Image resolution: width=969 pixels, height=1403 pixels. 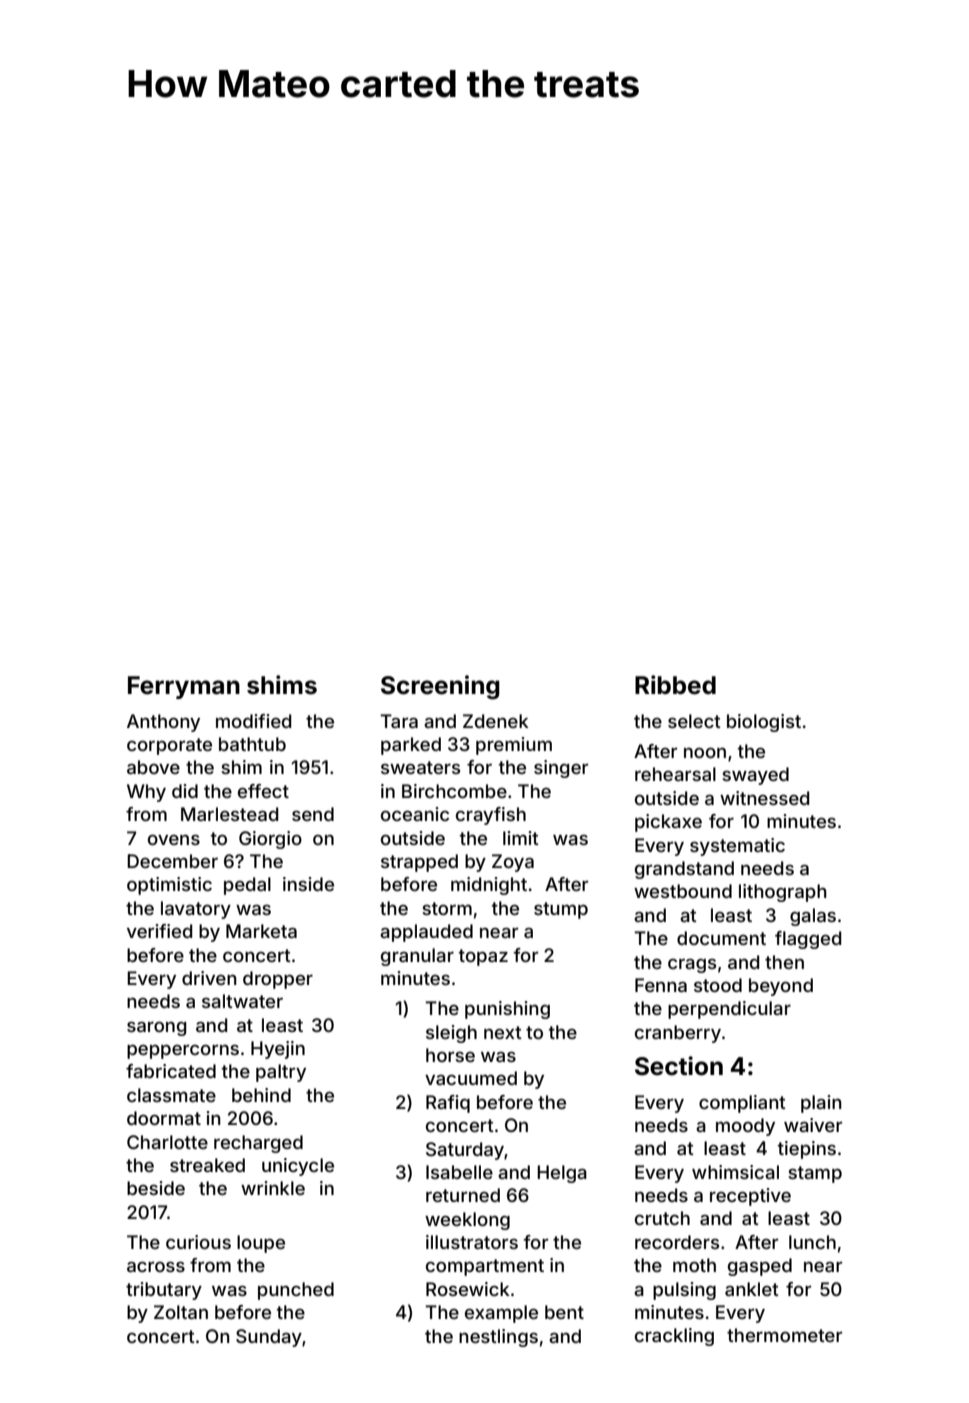 What do you see at coordinates (705, 752) in the screenshot?
I see `noon` at bounding box center [705, 752].
